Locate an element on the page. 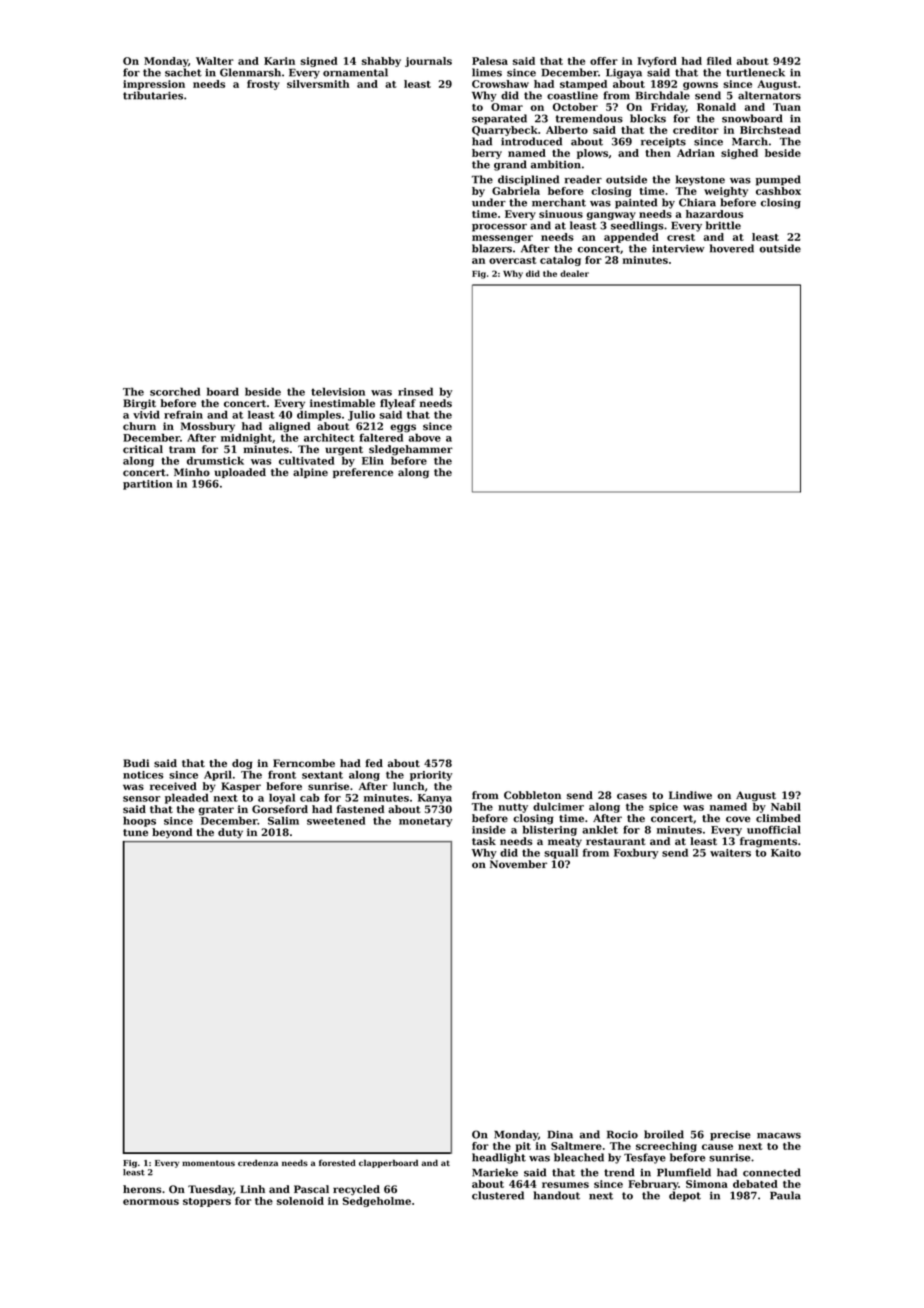  hovered is located at coordinates (732, 248).
